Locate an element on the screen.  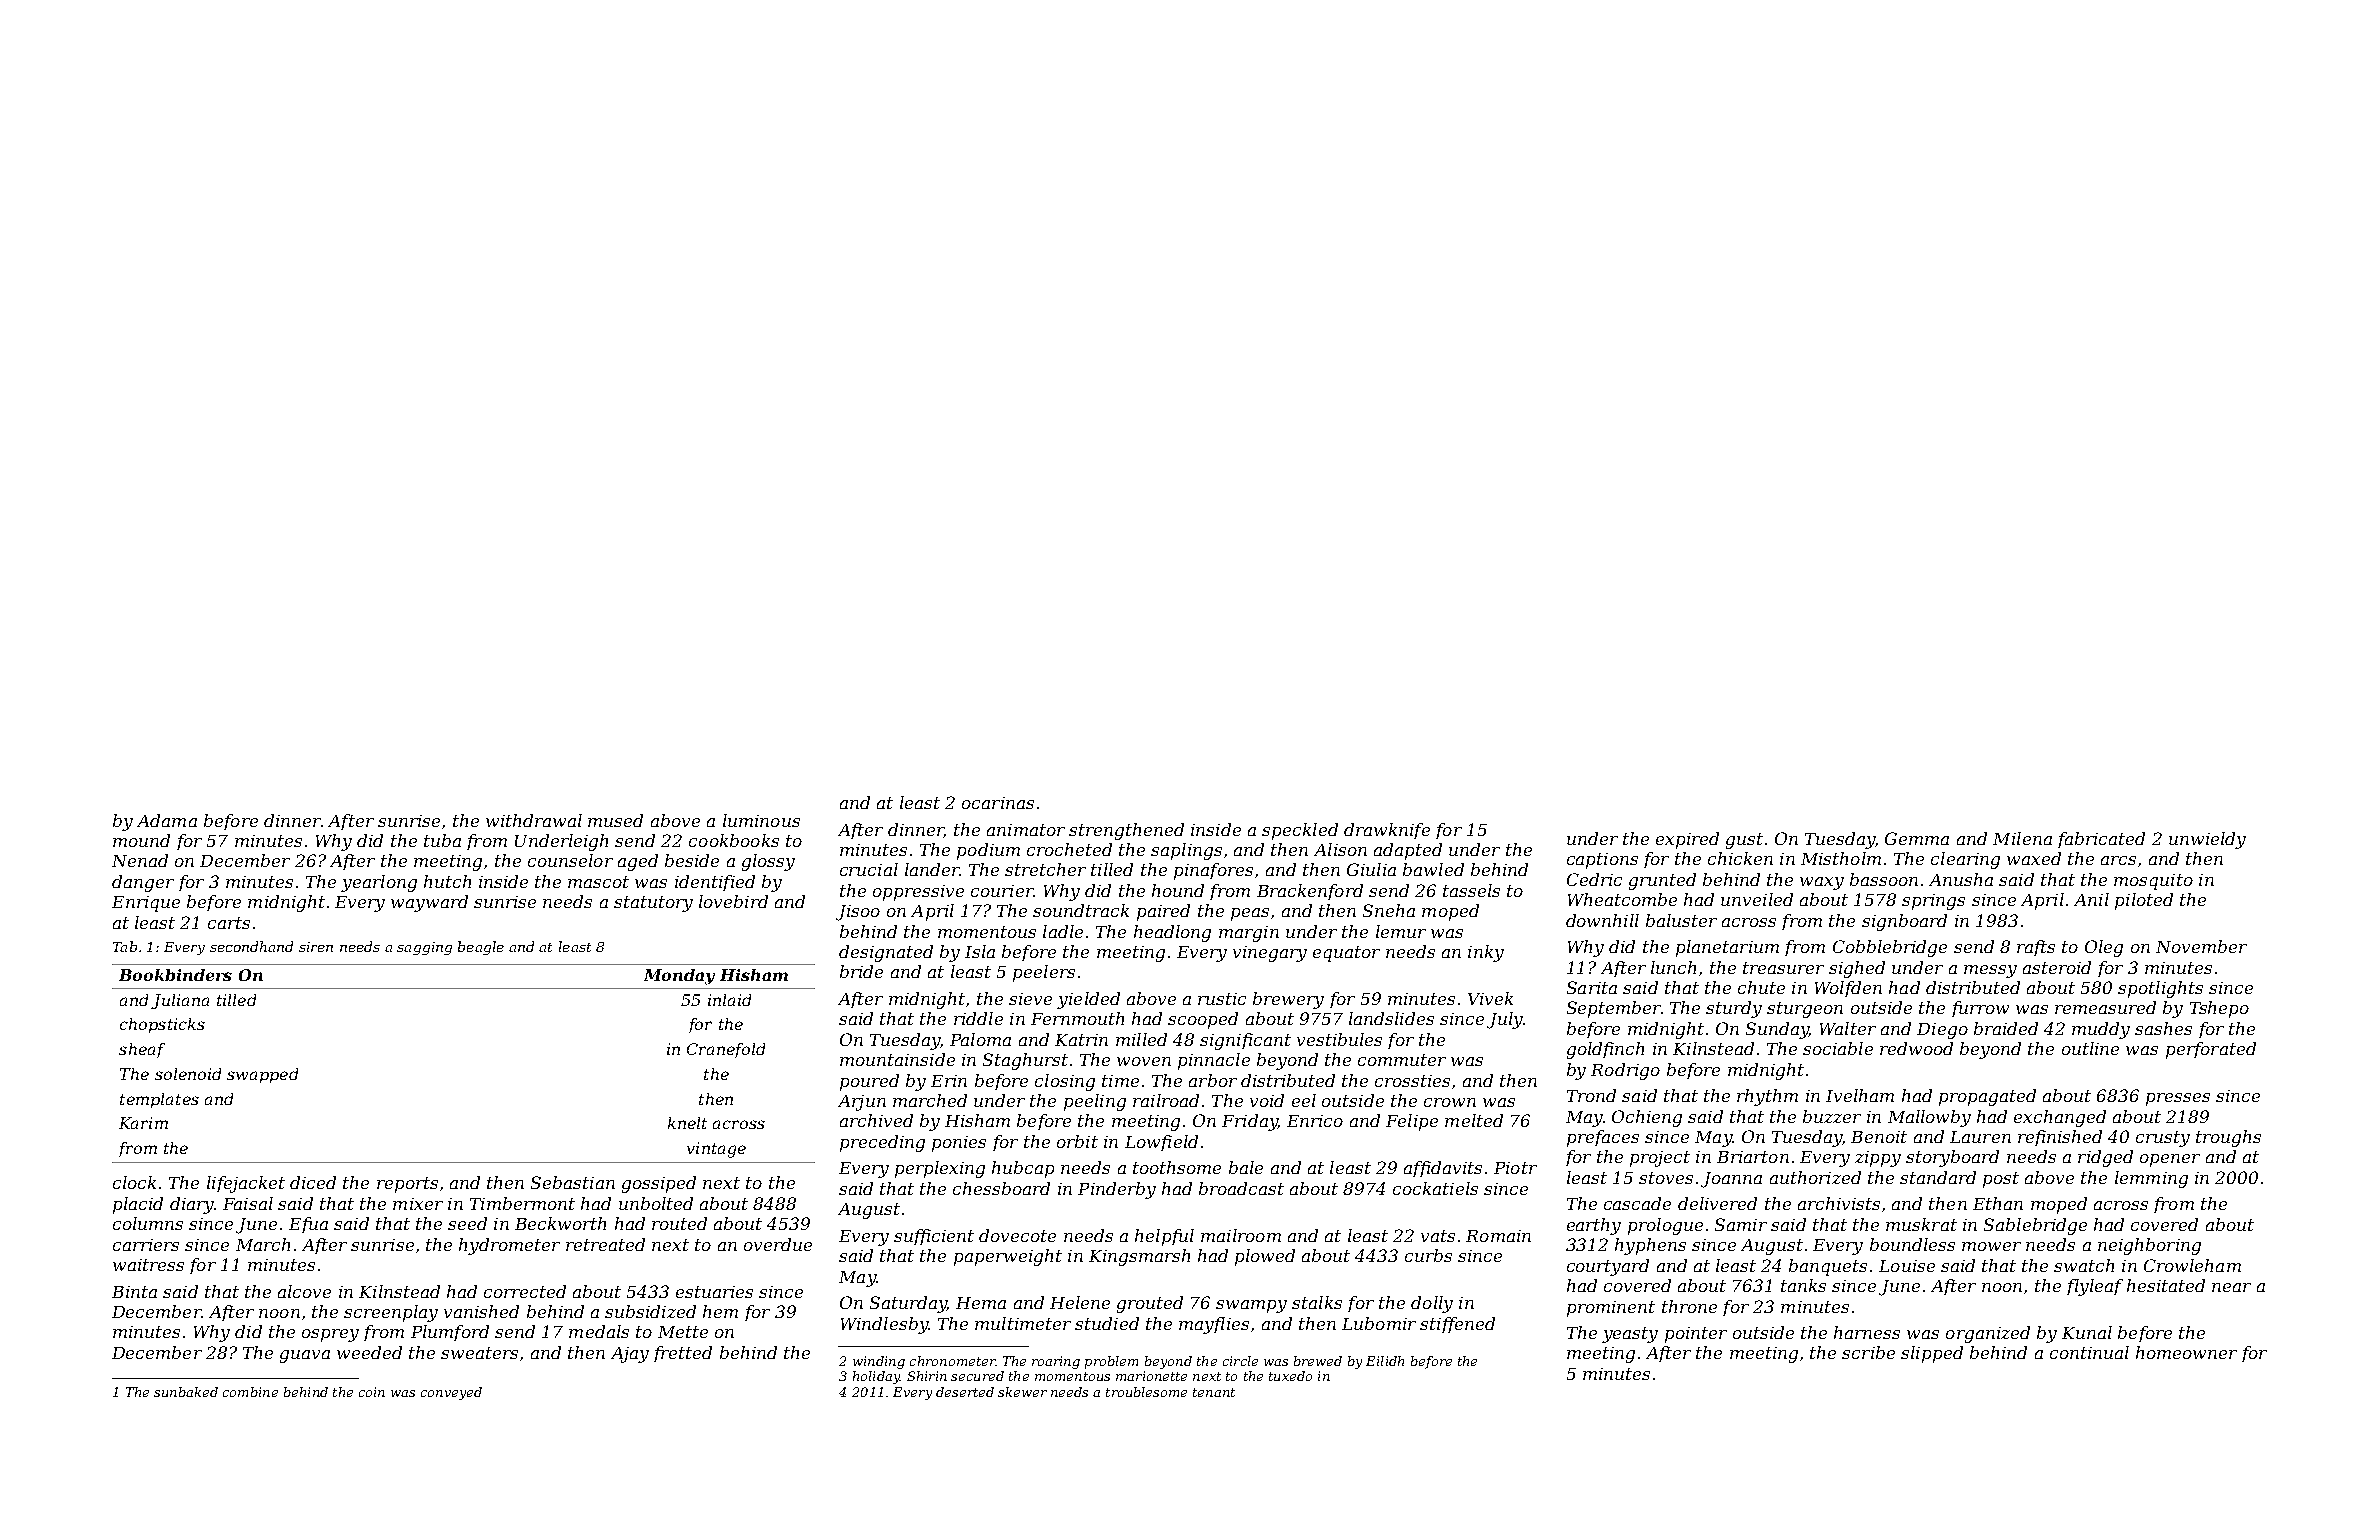
Adama is located at coordinates (167, 820).
